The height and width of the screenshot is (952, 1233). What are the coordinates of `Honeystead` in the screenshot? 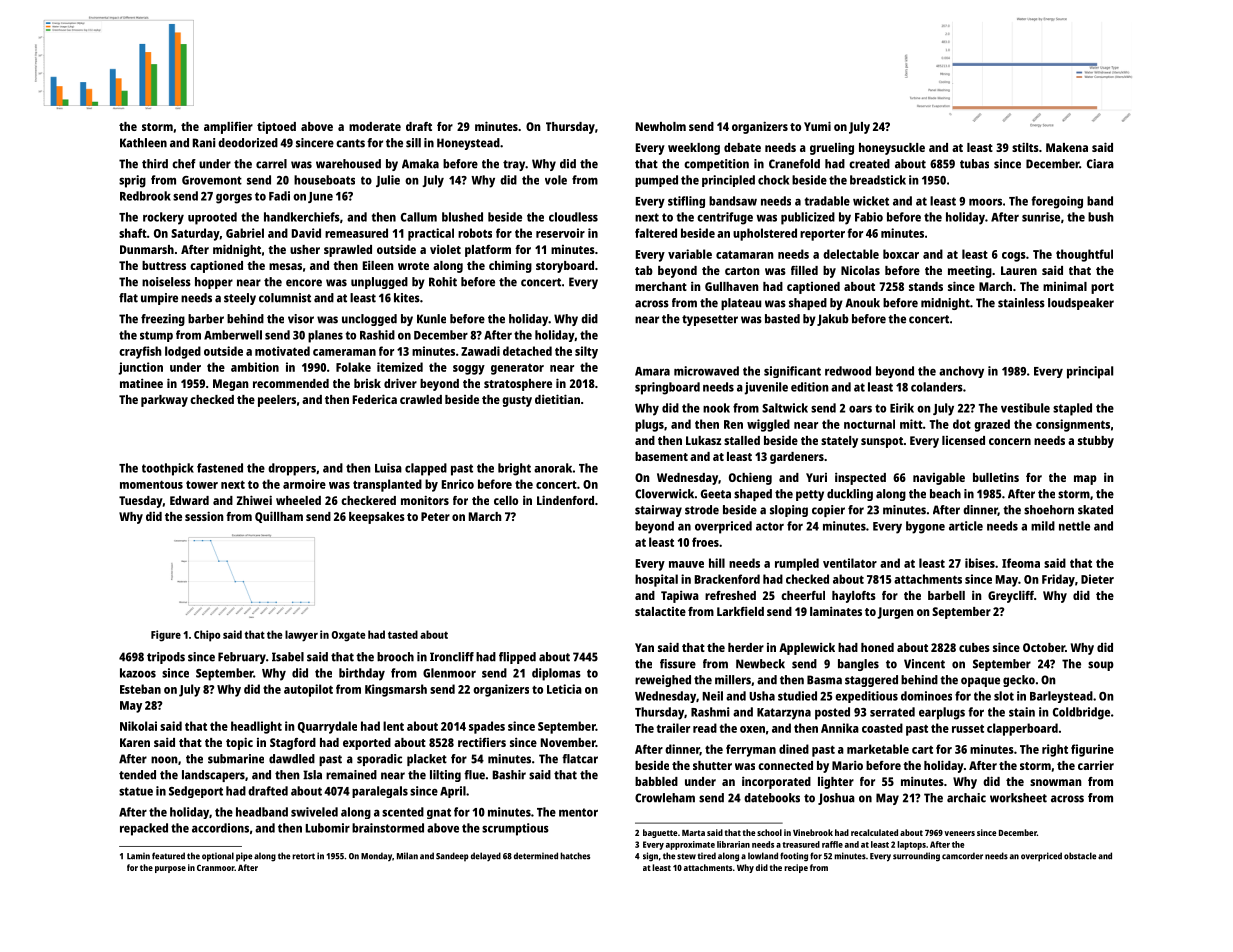 It's located at (468, 144).
